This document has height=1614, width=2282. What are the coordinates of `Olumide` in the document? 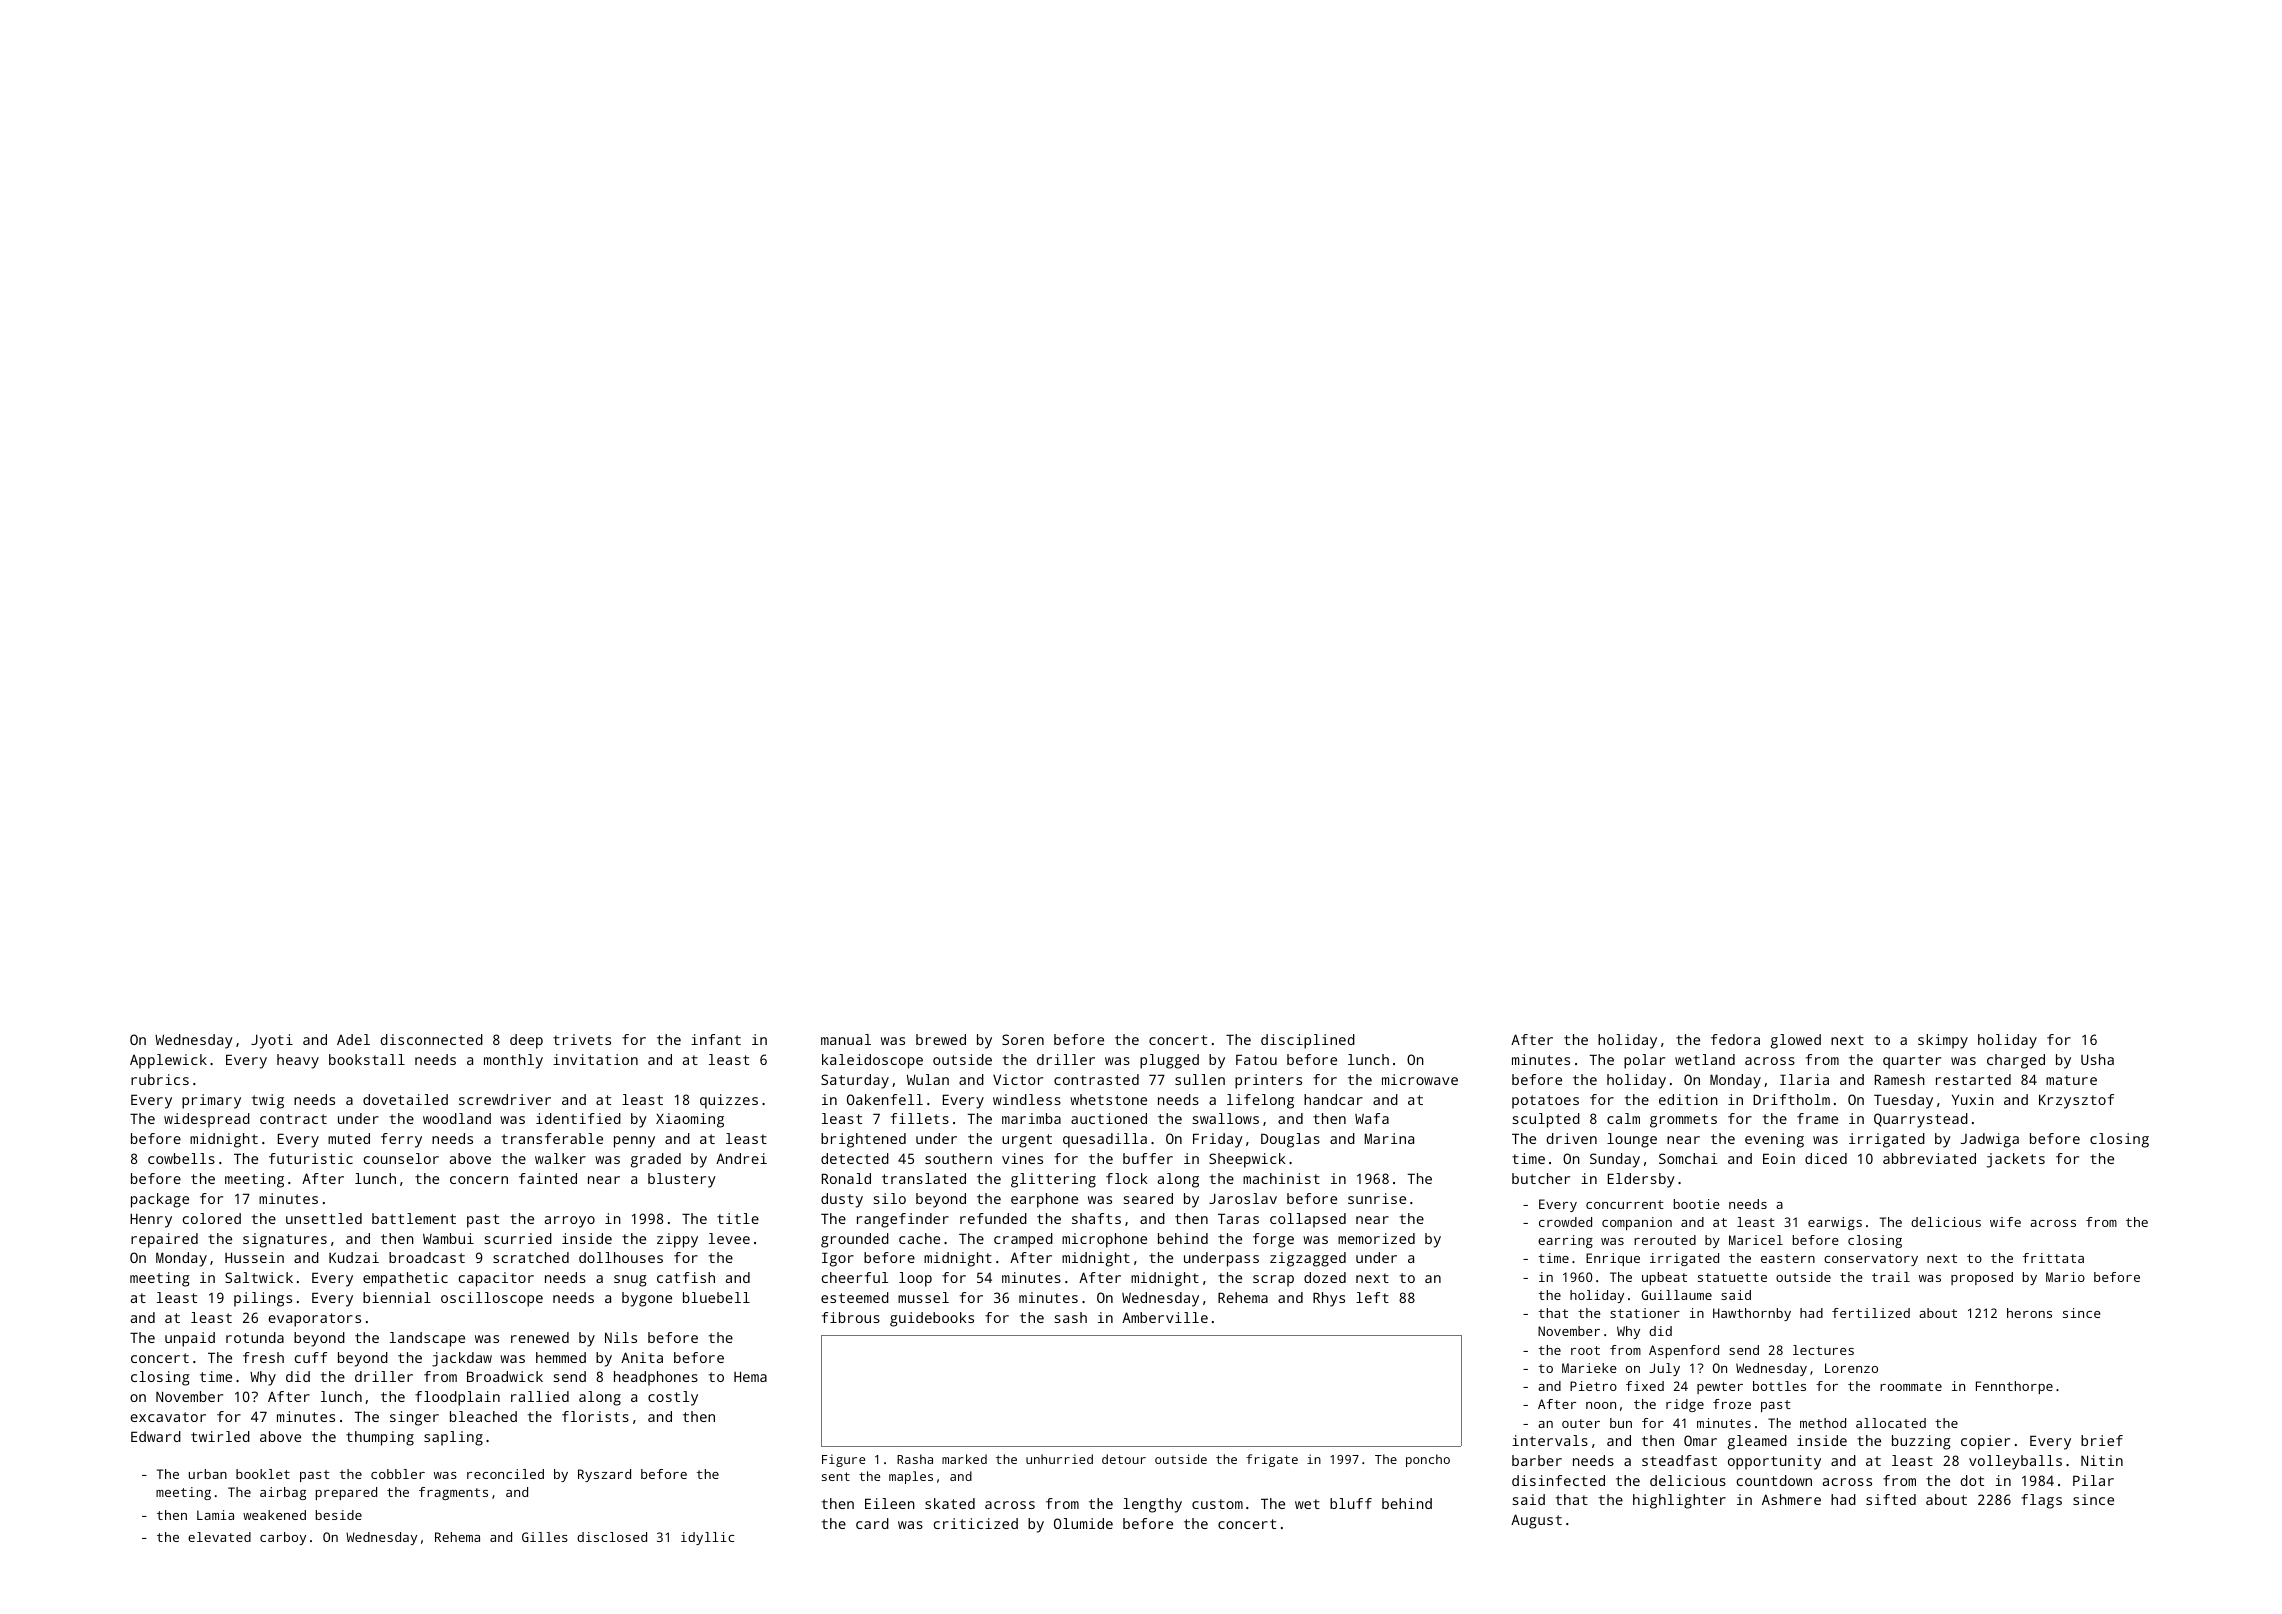 It's located at (1083, 1523).
